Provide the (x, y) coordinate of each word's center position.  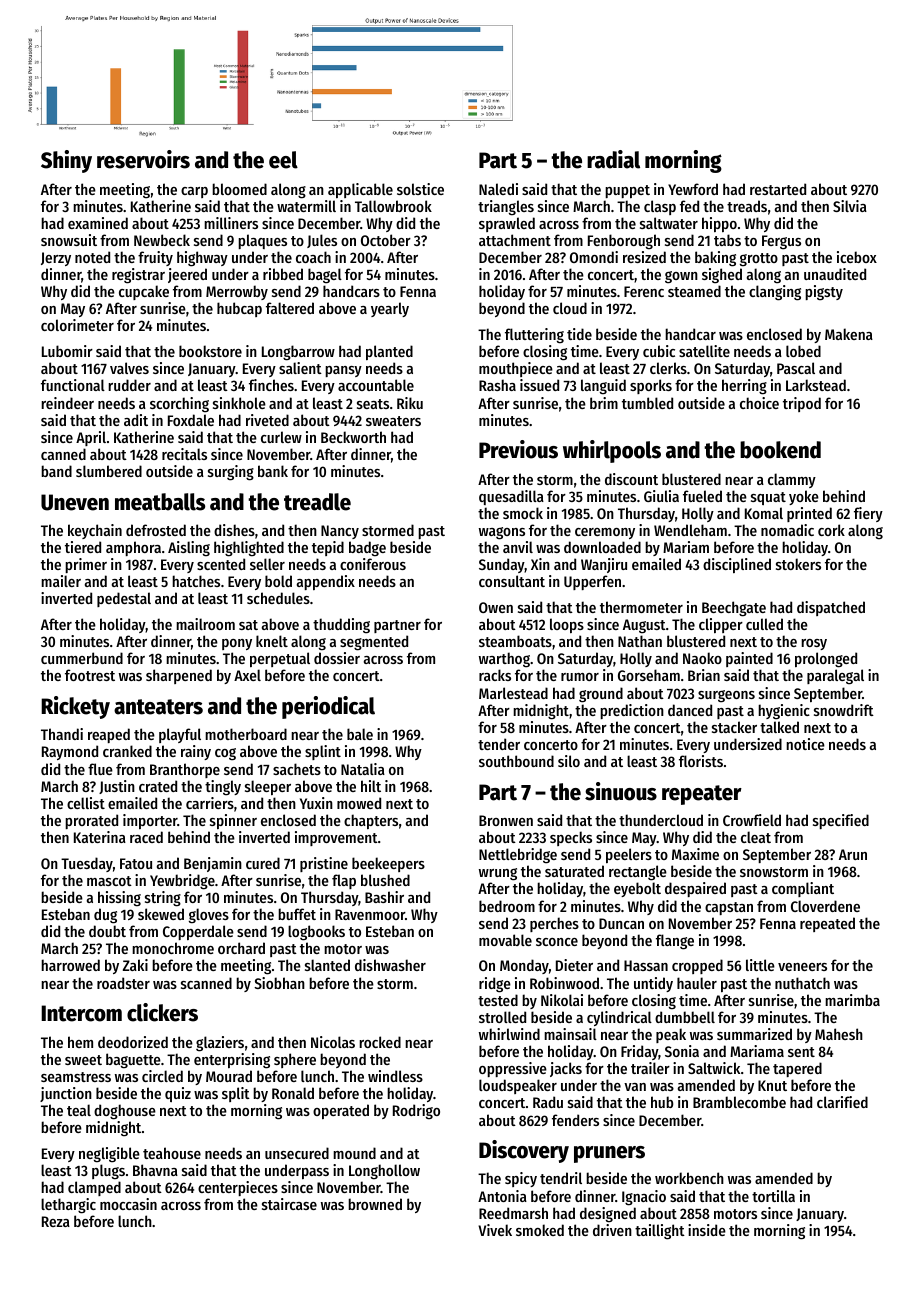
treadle (317, 502)
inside (707, 1230)
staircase (289, 1204)
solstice (420, 189)
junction (66, 1094)
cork (831, 530)
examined (98, 223)
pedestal (124, 599)
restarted (778, 189)
